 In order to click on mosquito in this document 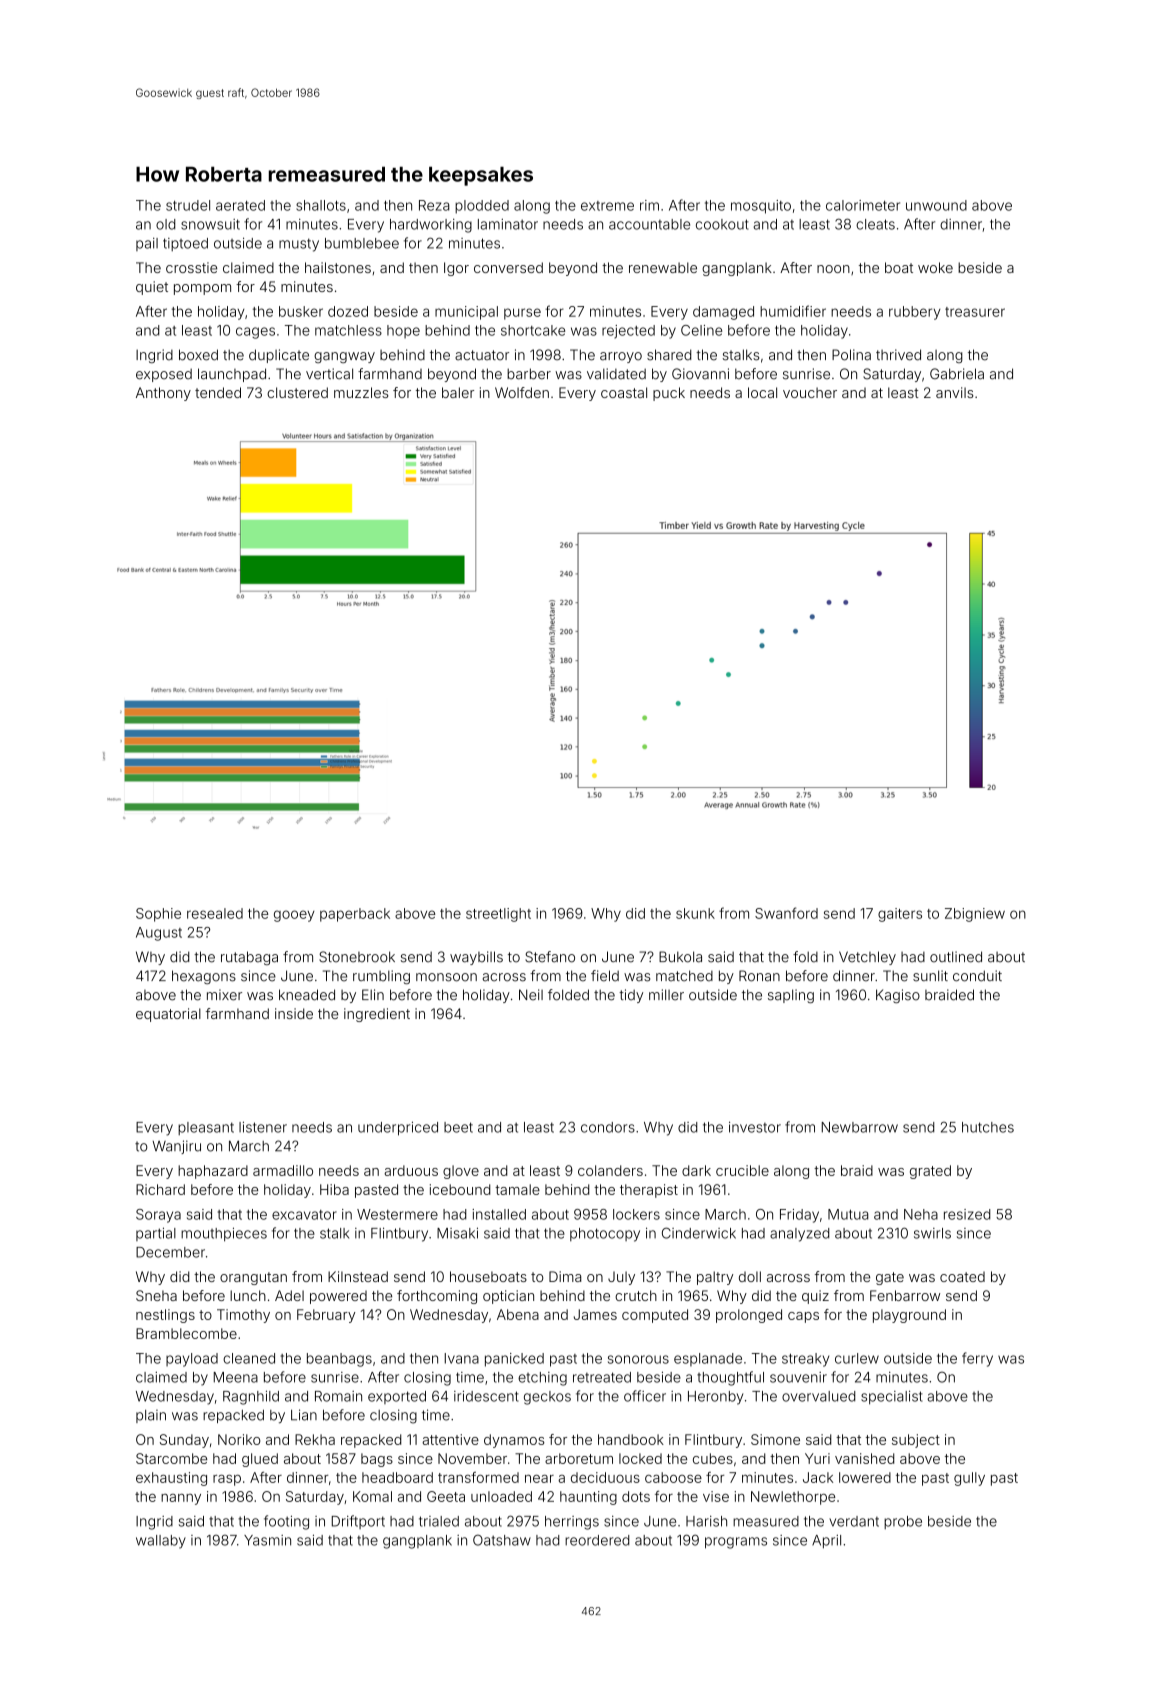, I will do `click(761, 207)`.
